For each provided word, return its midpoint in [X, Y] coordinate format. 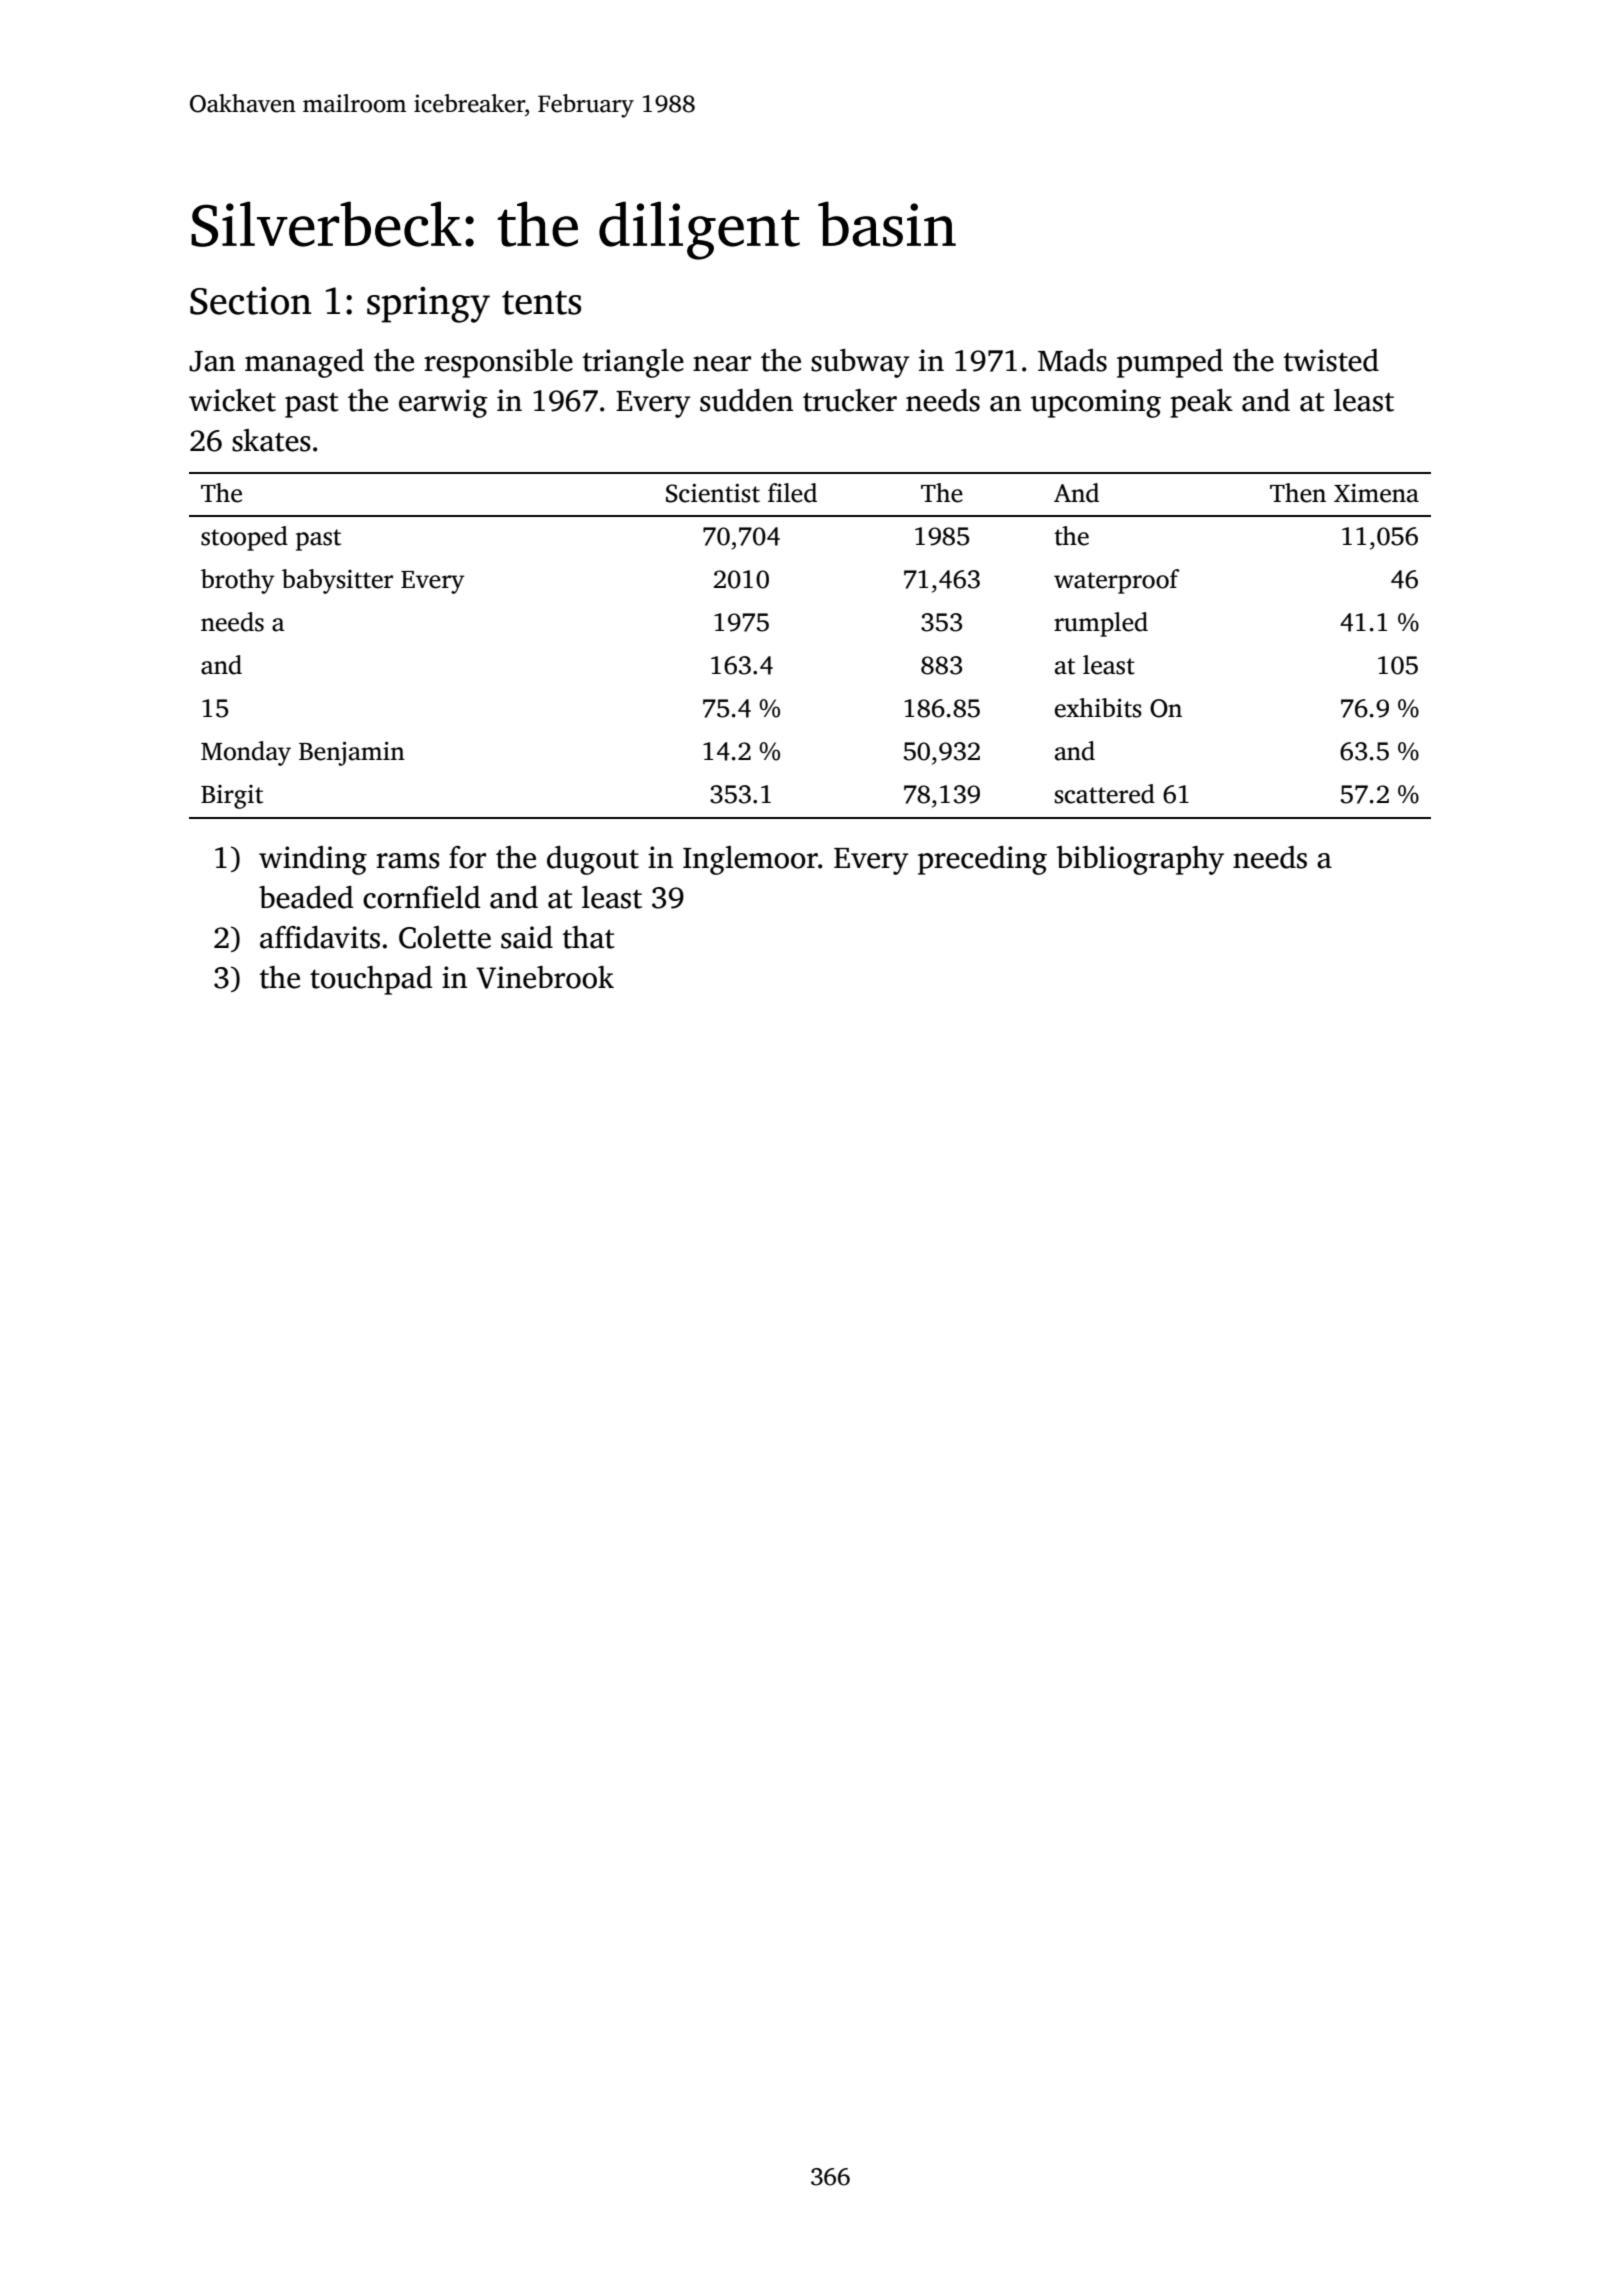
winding [313, 860]
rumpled [1101, 624]
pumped [1170, 363]
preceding [982, 860]
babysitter [337, 581]
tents [541, 303]
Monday [246, 753]
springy [428, 305]
